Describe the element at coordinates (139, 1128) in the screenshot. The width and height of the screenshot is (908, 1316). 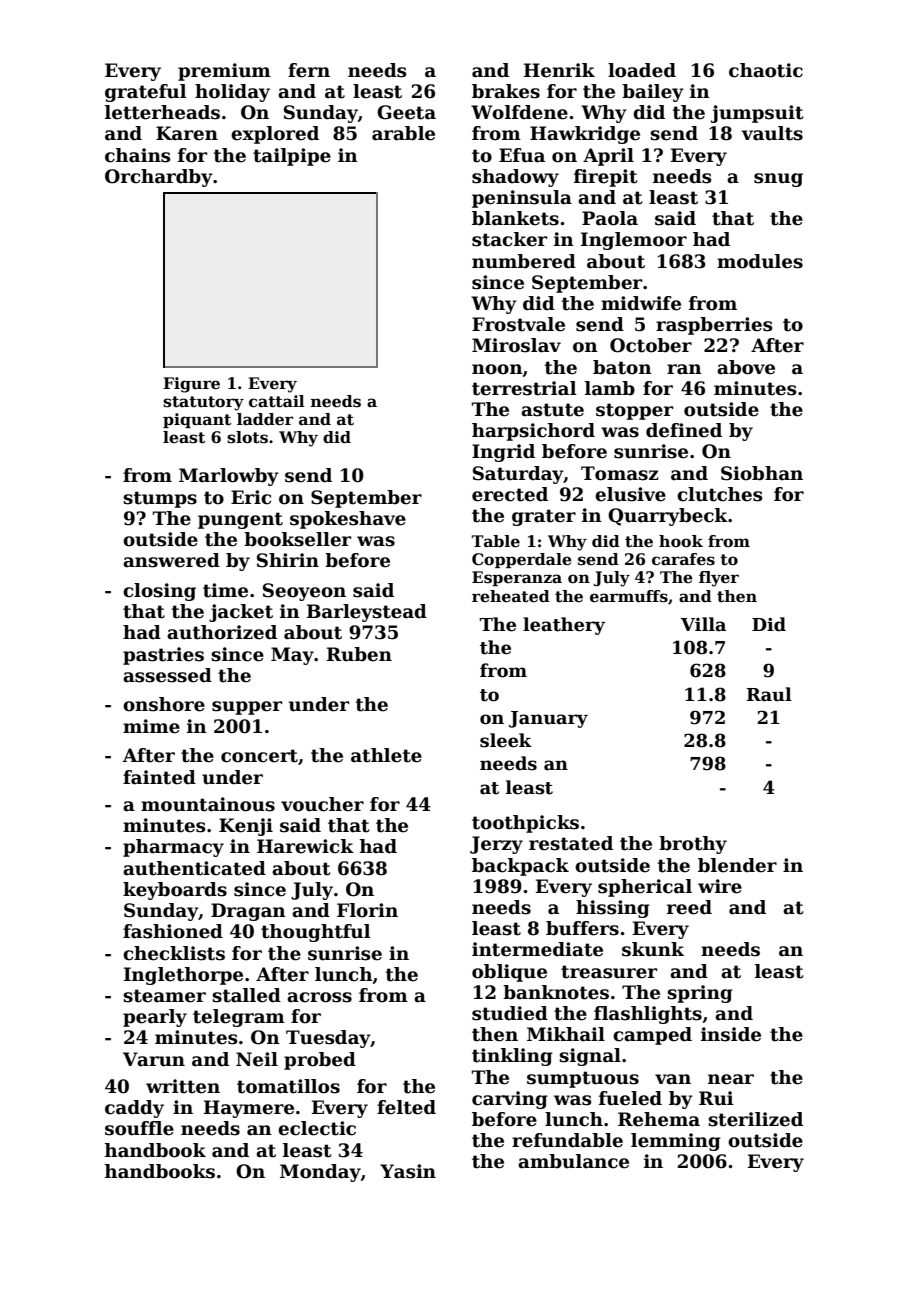
I see `souffle` at that location.
